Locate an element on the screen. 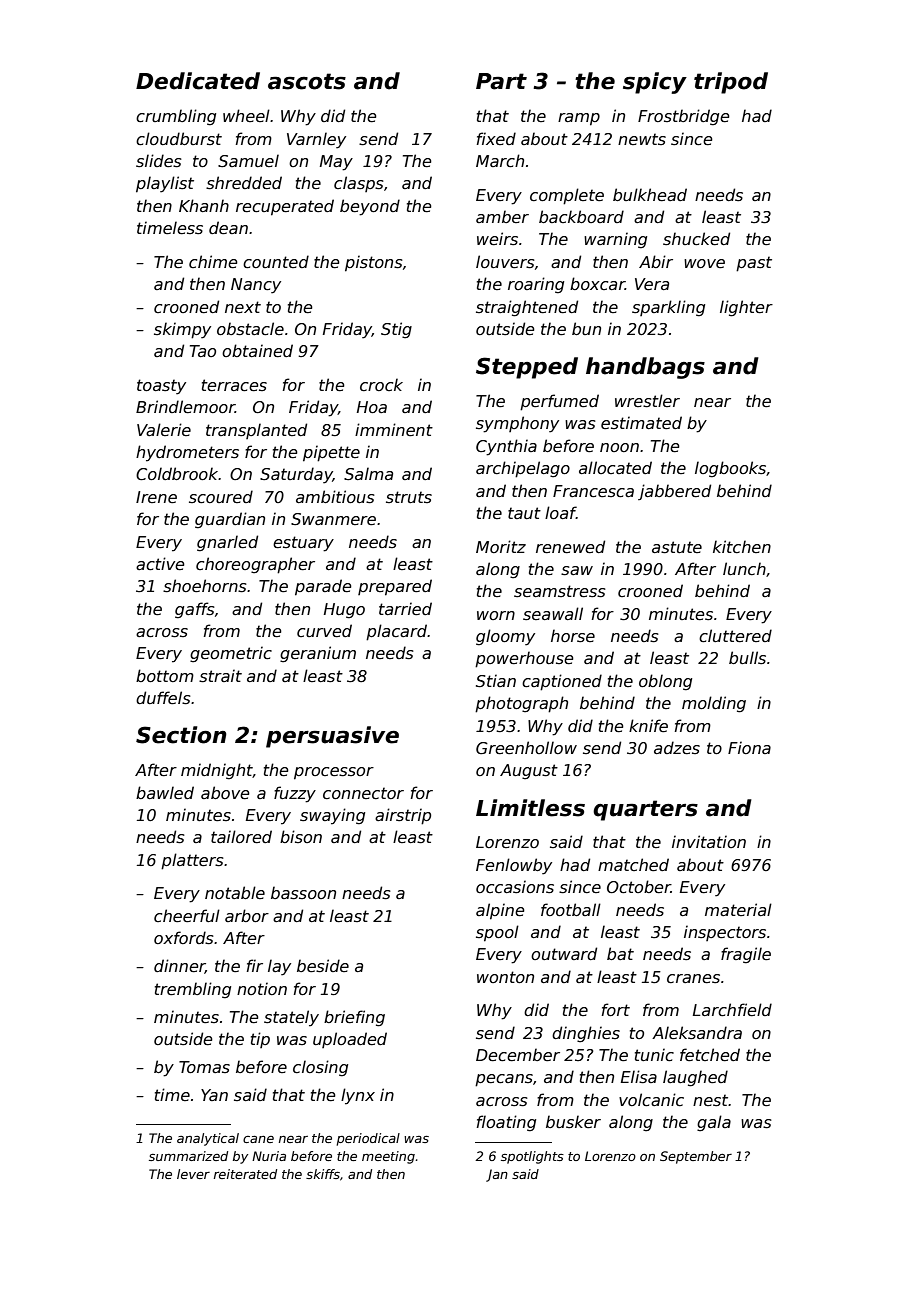 The image size is (908, 1316). next is located at coordinates (243, 307).
